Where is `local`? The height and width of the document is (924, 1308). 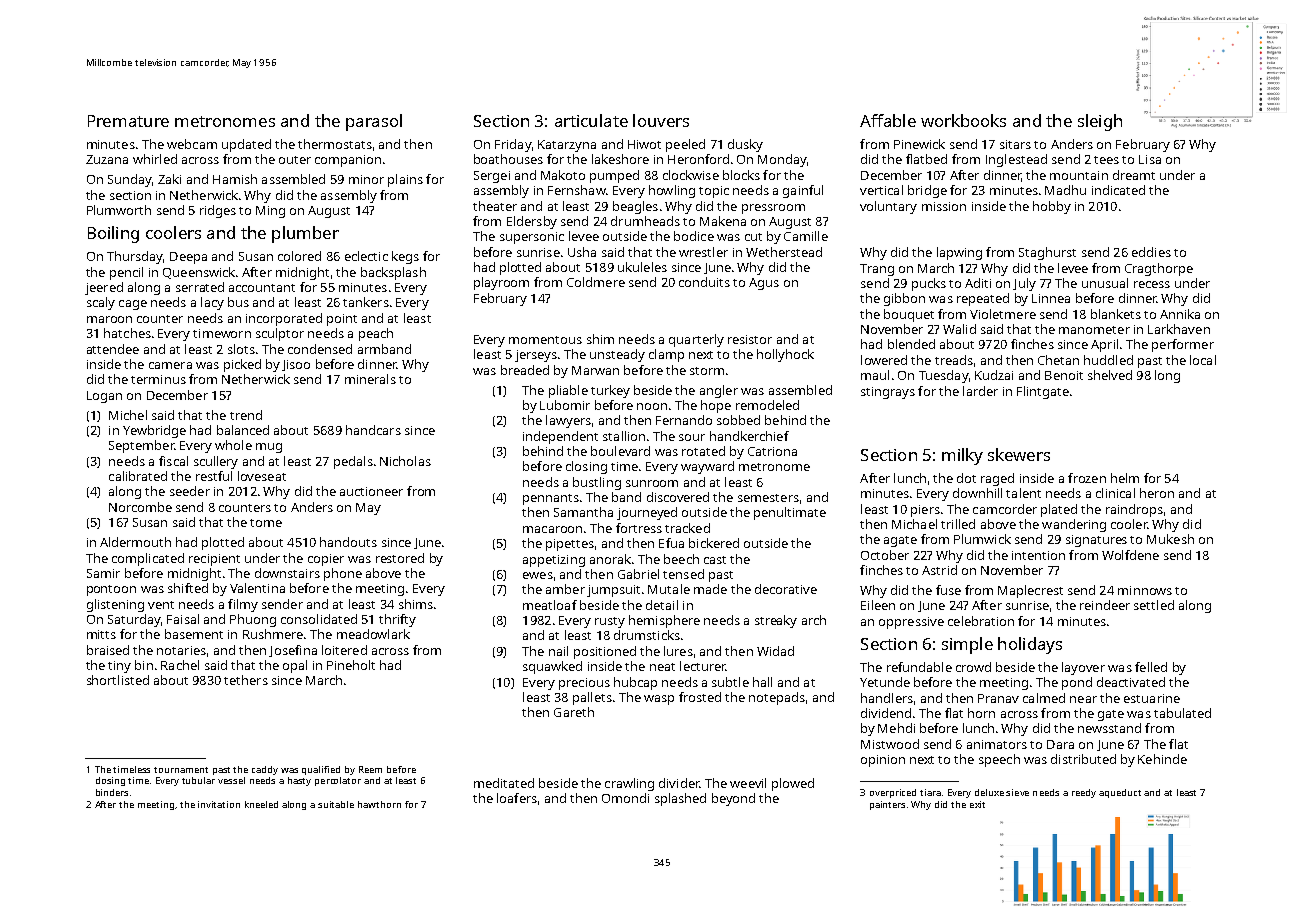 local is located at coordinates (1203, 360).
